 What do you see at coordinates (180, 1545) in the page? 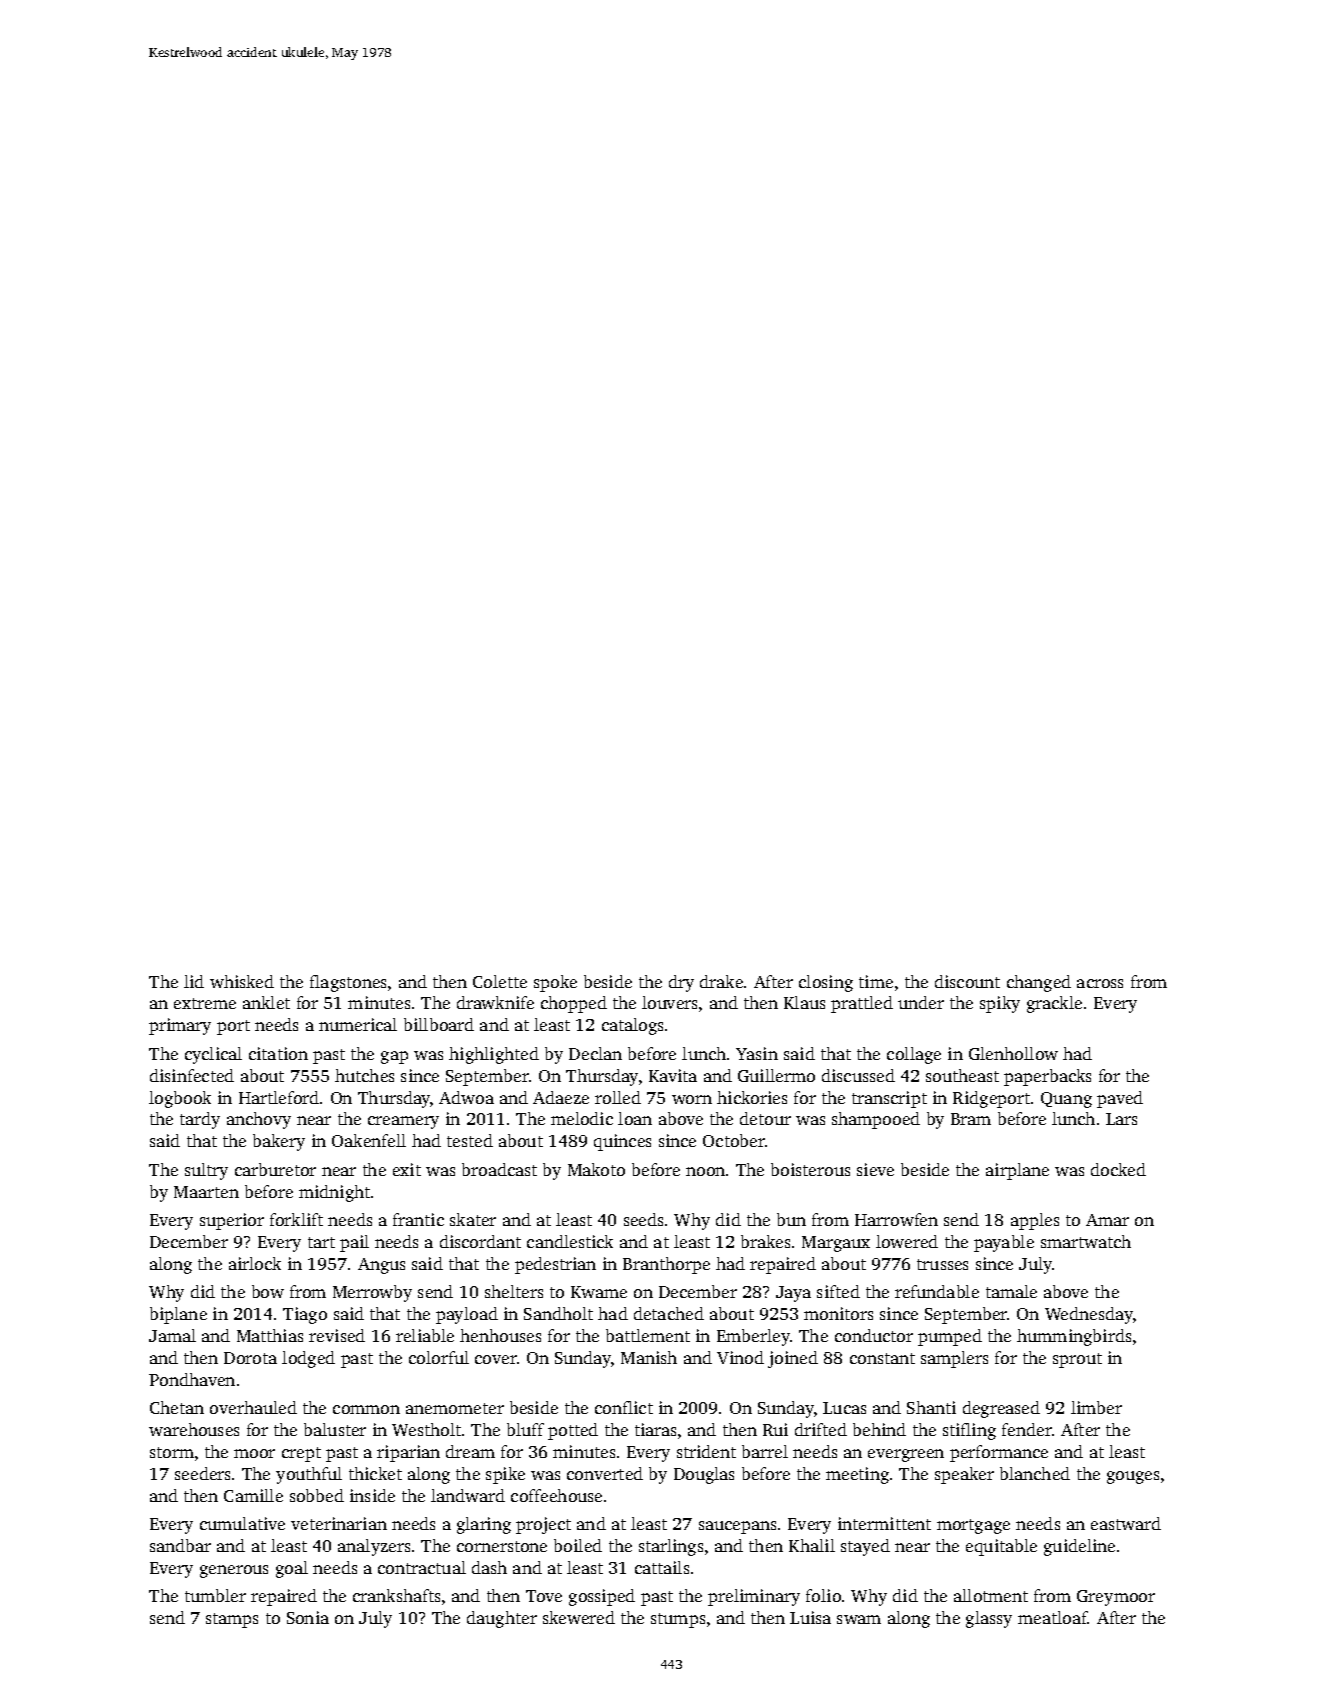
I see `sandbar` at bounding box center [180, 1545].
